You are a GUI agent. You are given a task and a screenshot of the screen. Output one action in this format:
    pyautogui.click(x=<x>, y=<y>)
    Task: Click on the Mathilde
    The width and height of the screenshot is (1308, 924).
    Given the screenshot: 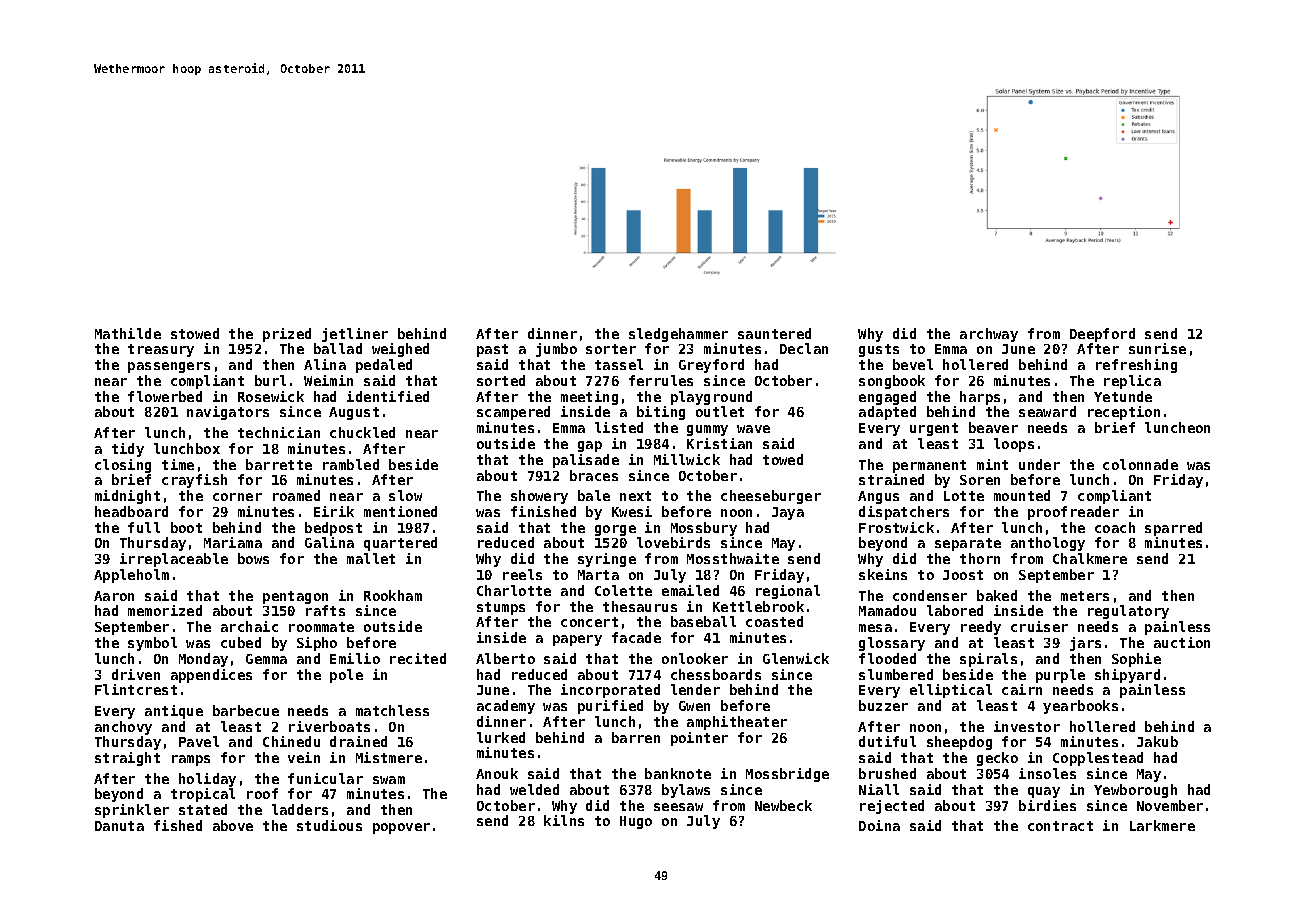 What is the action you would take?
    pyautogui.click(x=128, y=333)
